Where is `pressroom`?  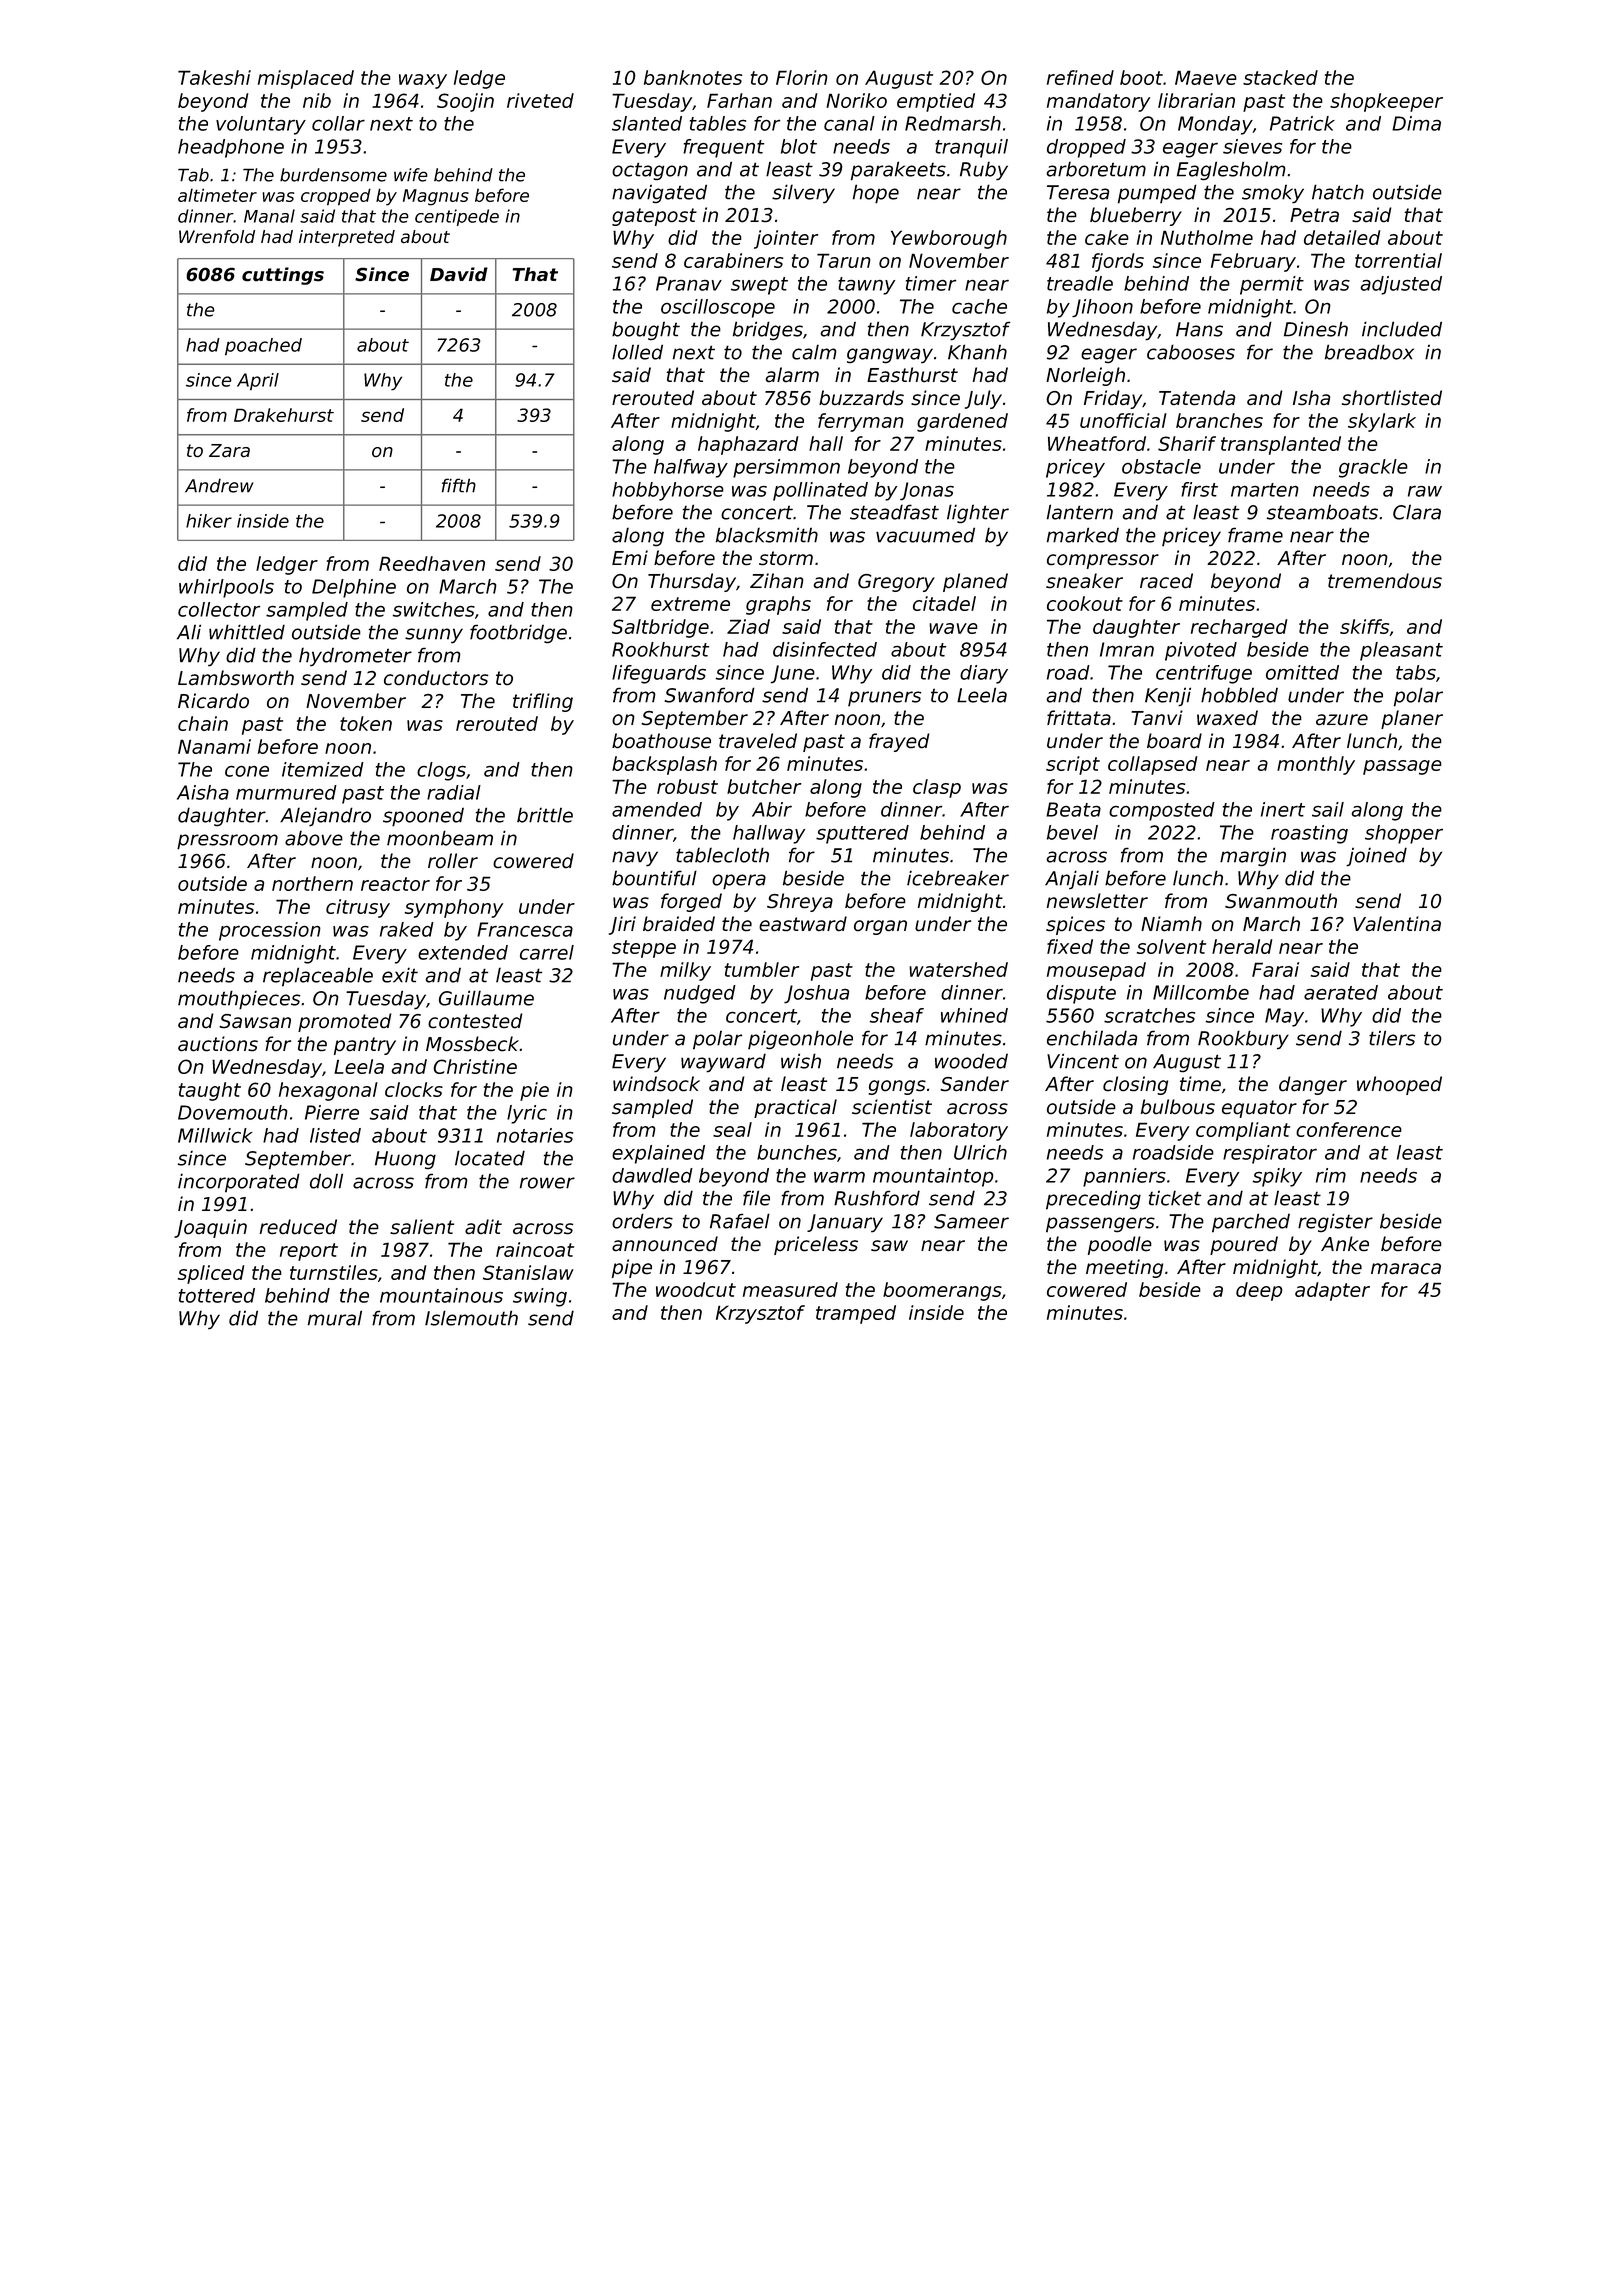 pressroom is located at coordinates (227, 842).
